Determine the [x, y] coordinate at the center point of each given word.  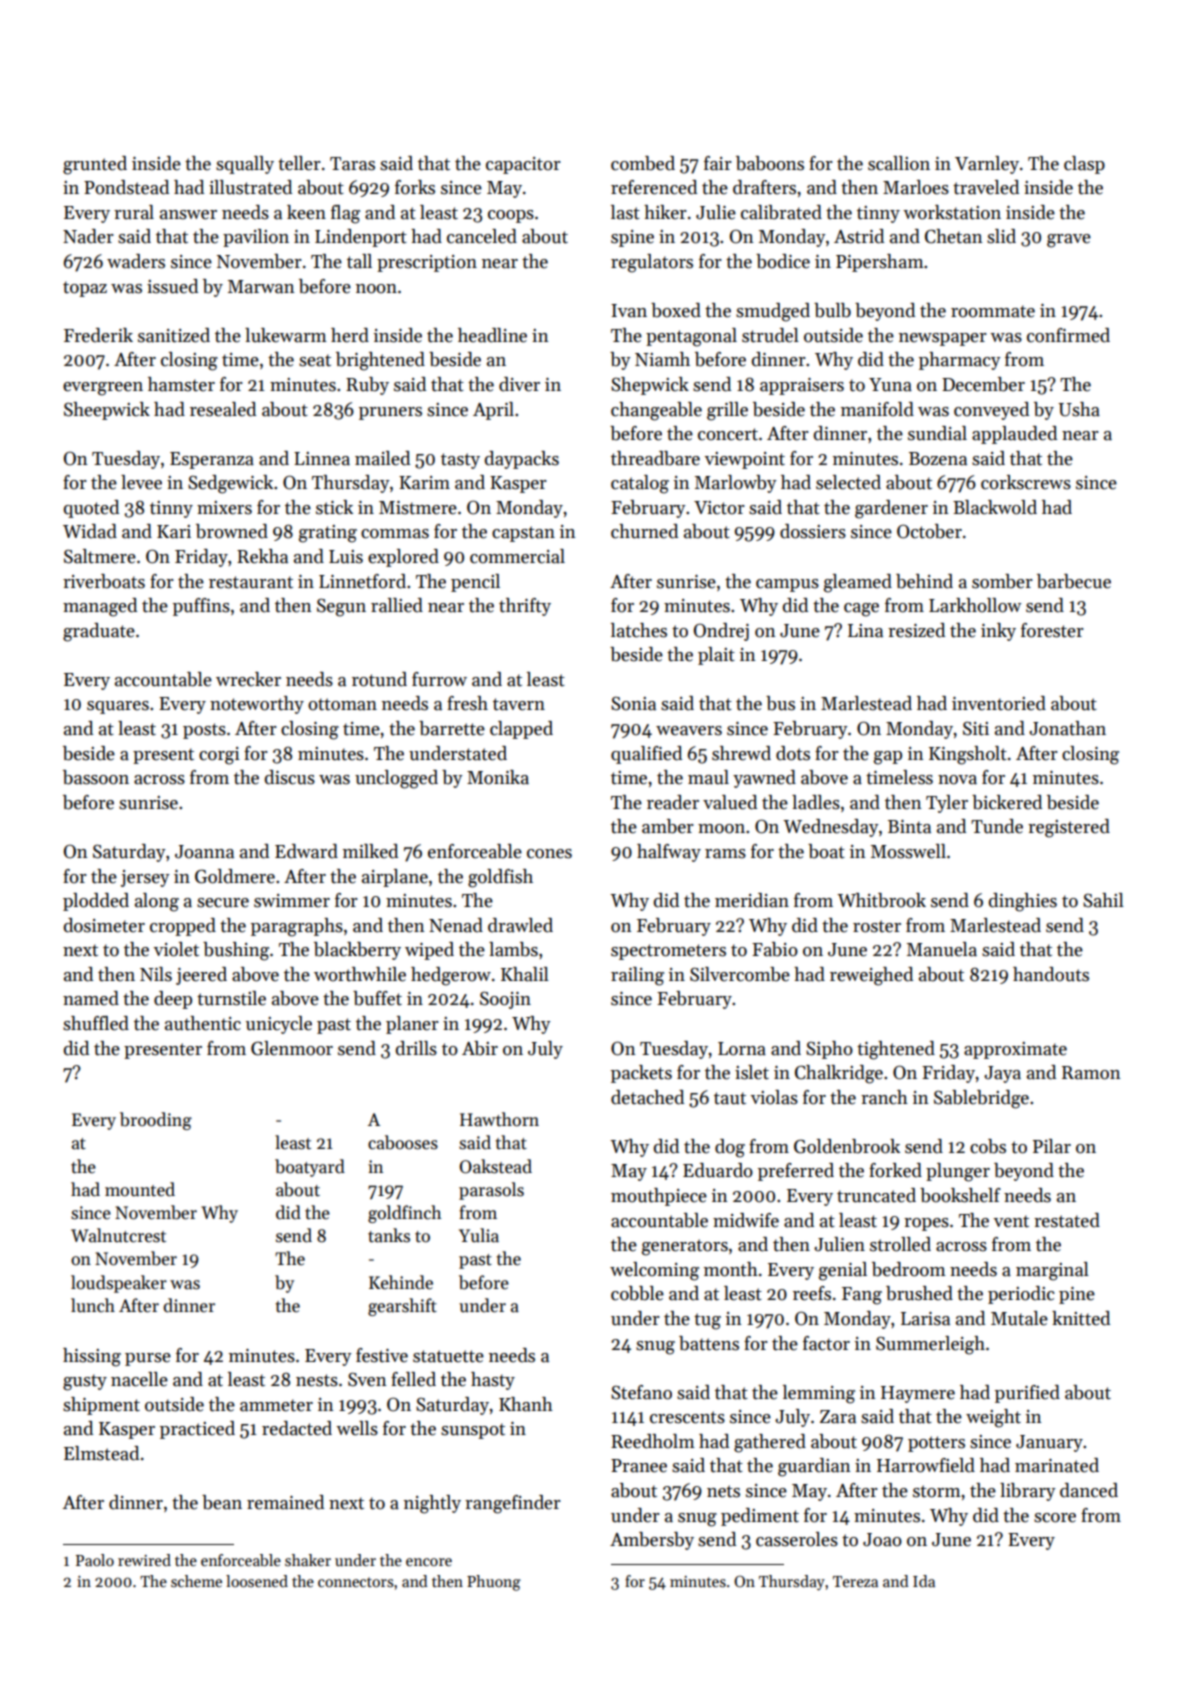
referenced [654, 187]
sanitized [174, 335]
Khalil [525, 974]
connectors [355, 1582]
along [157, 902]
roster [877, 926]
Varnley [987, 165]
